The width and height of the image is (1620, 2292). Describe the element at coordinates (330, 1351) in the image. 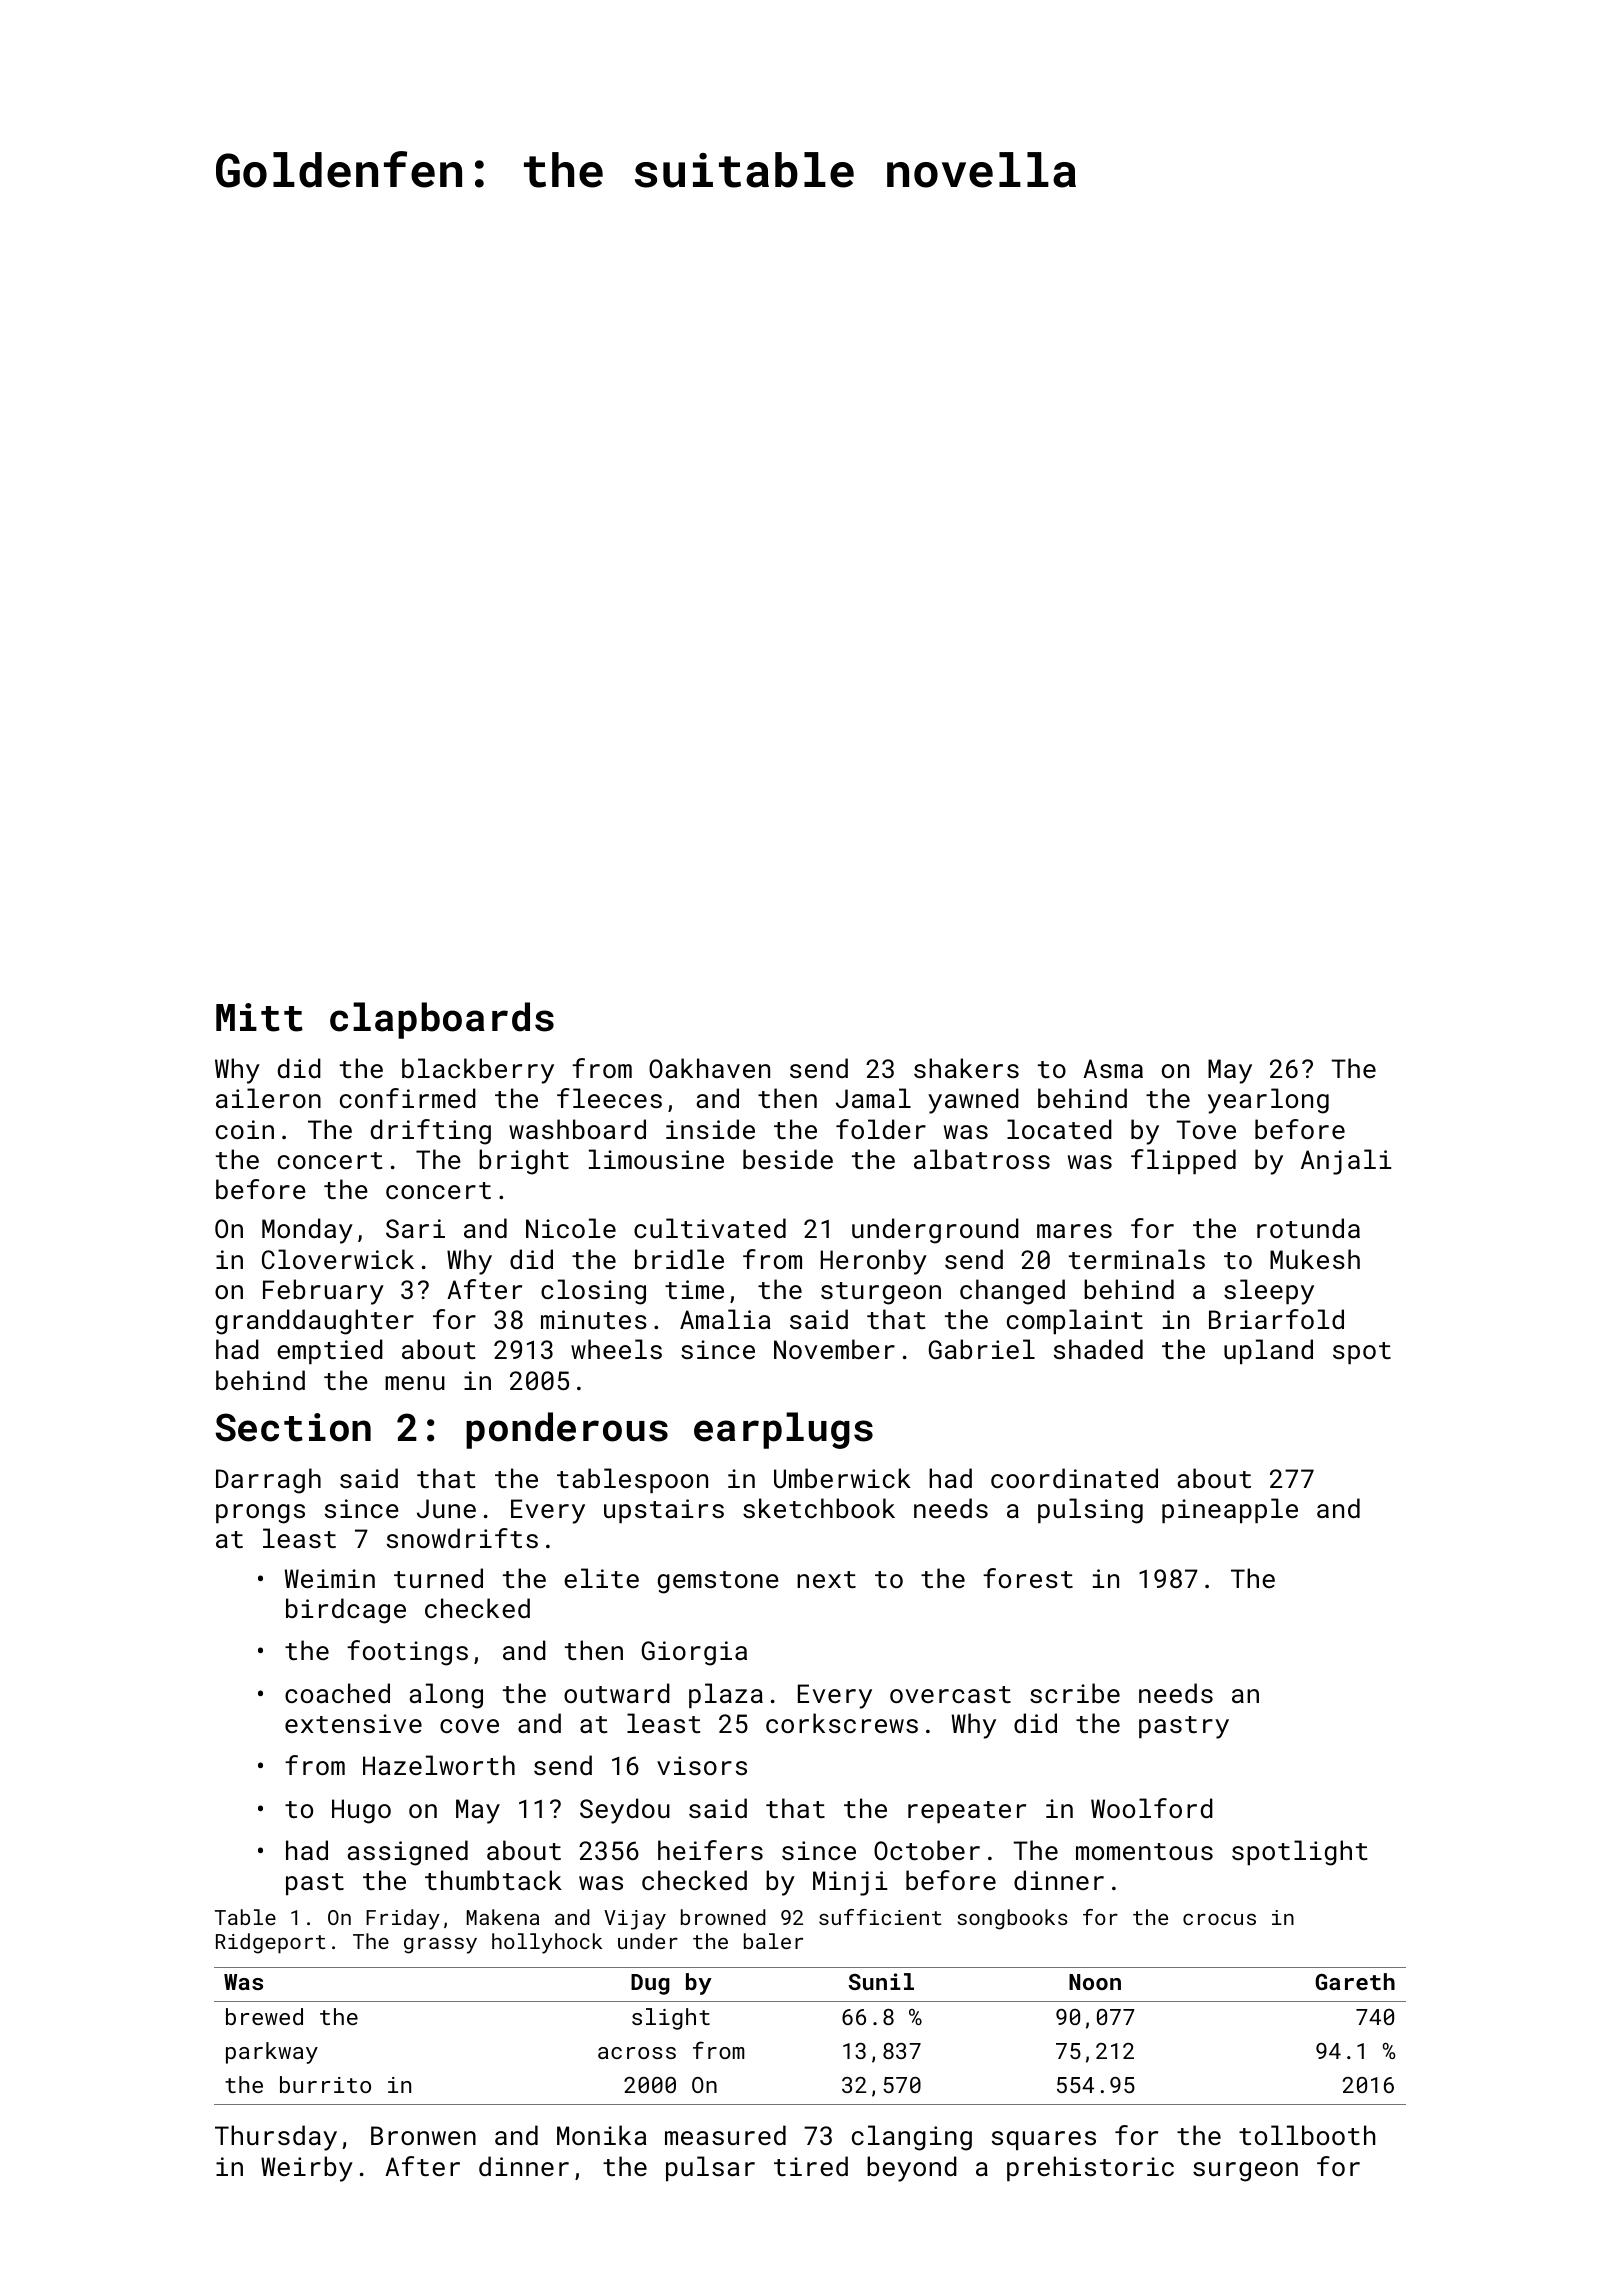

I see `emptied` at that location.
